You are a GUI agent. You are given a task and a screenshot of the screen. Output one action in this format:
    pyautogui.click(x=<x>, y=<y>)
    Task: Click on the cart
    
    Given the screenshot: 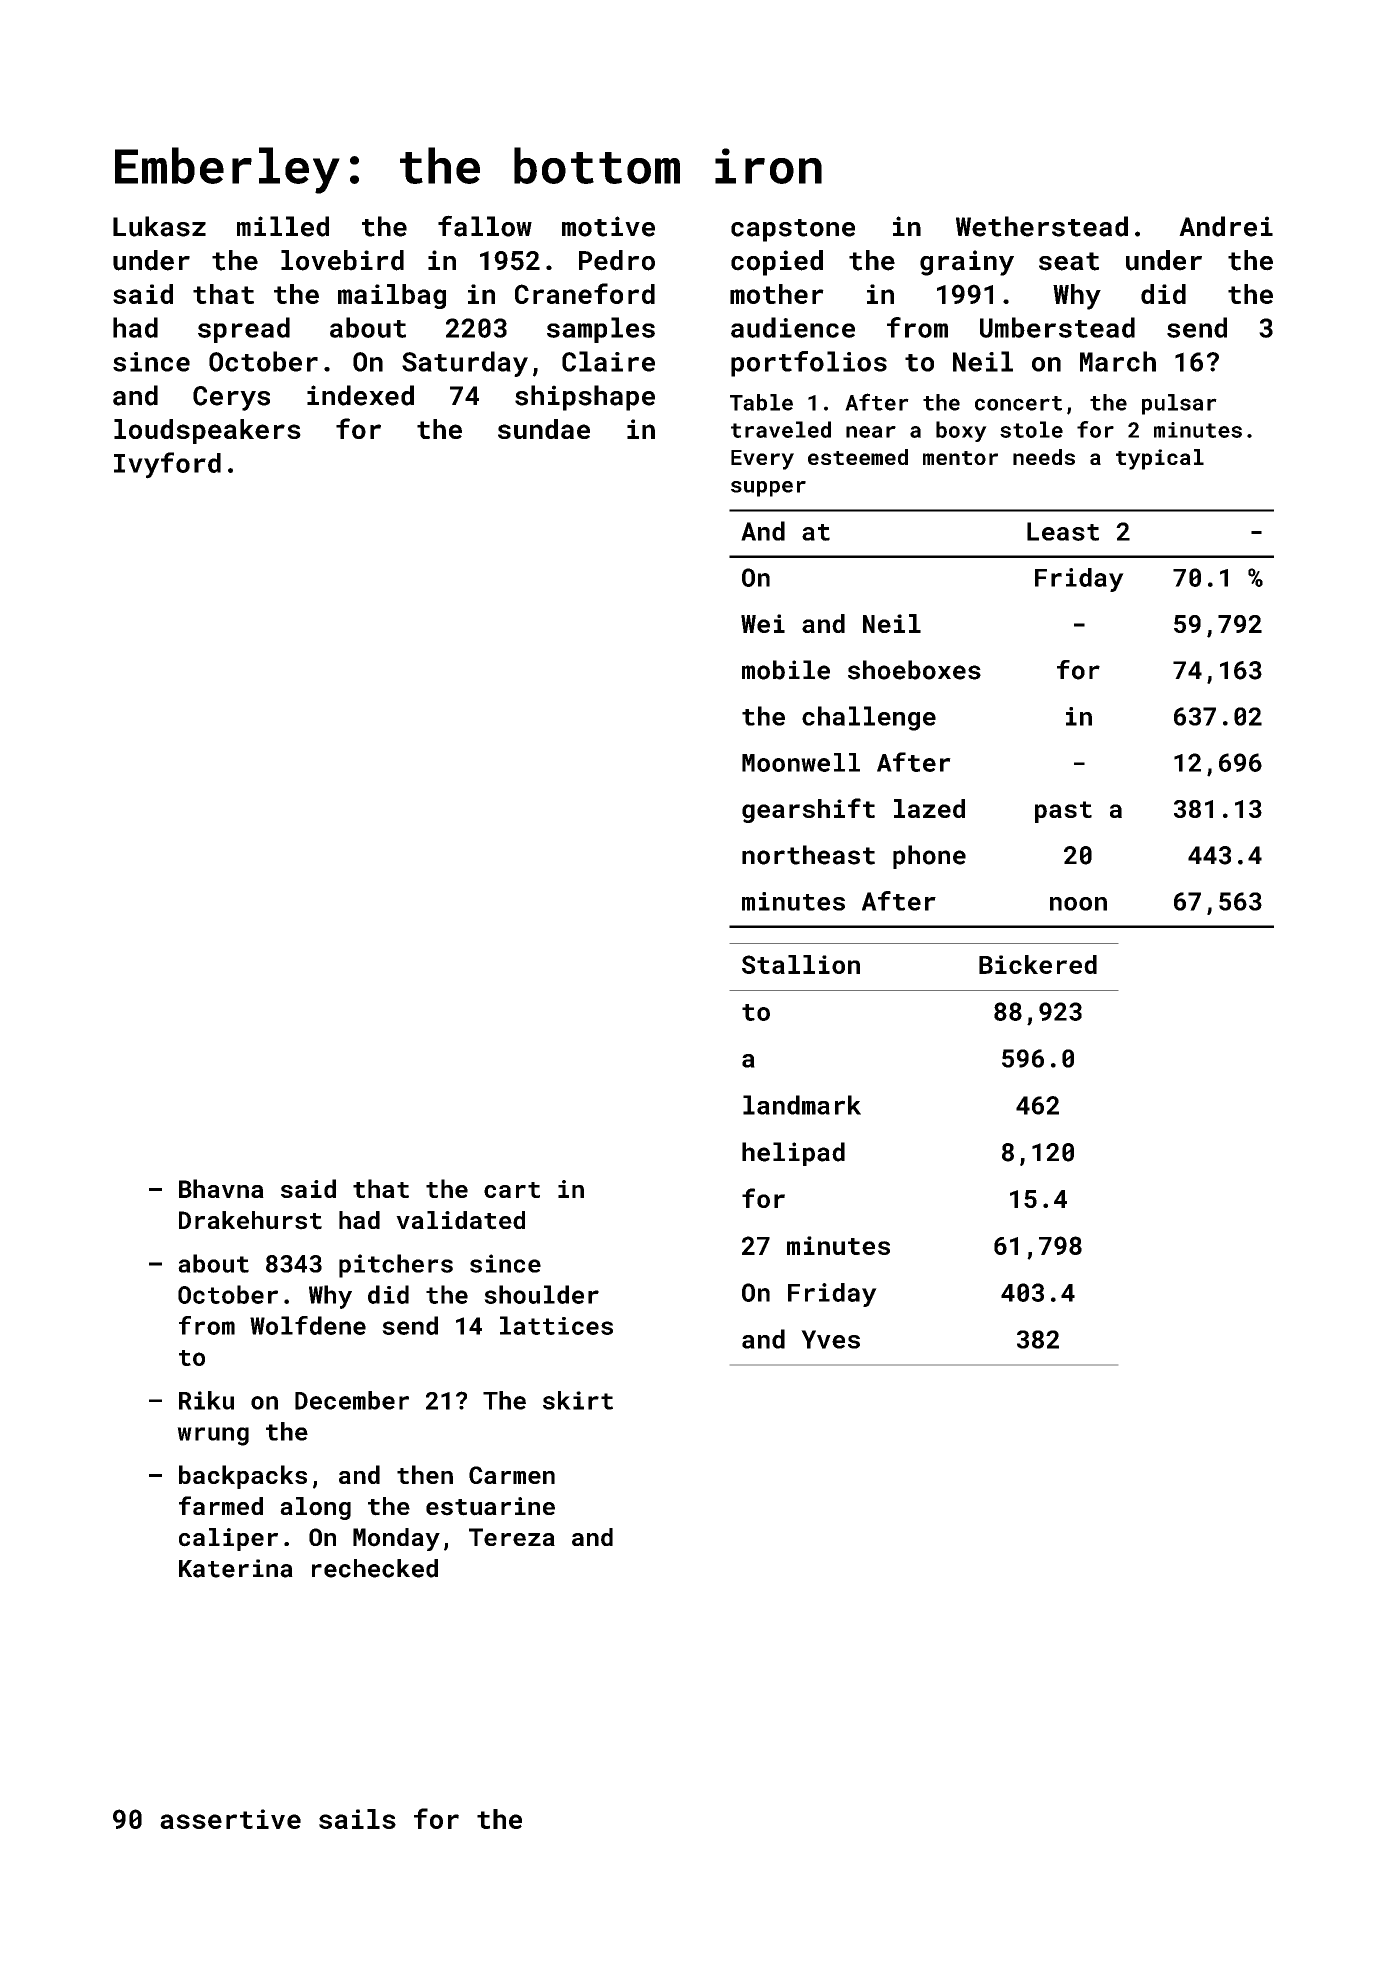 What is the action you would take?
    pyautogui.click(x=512, y=1190)
